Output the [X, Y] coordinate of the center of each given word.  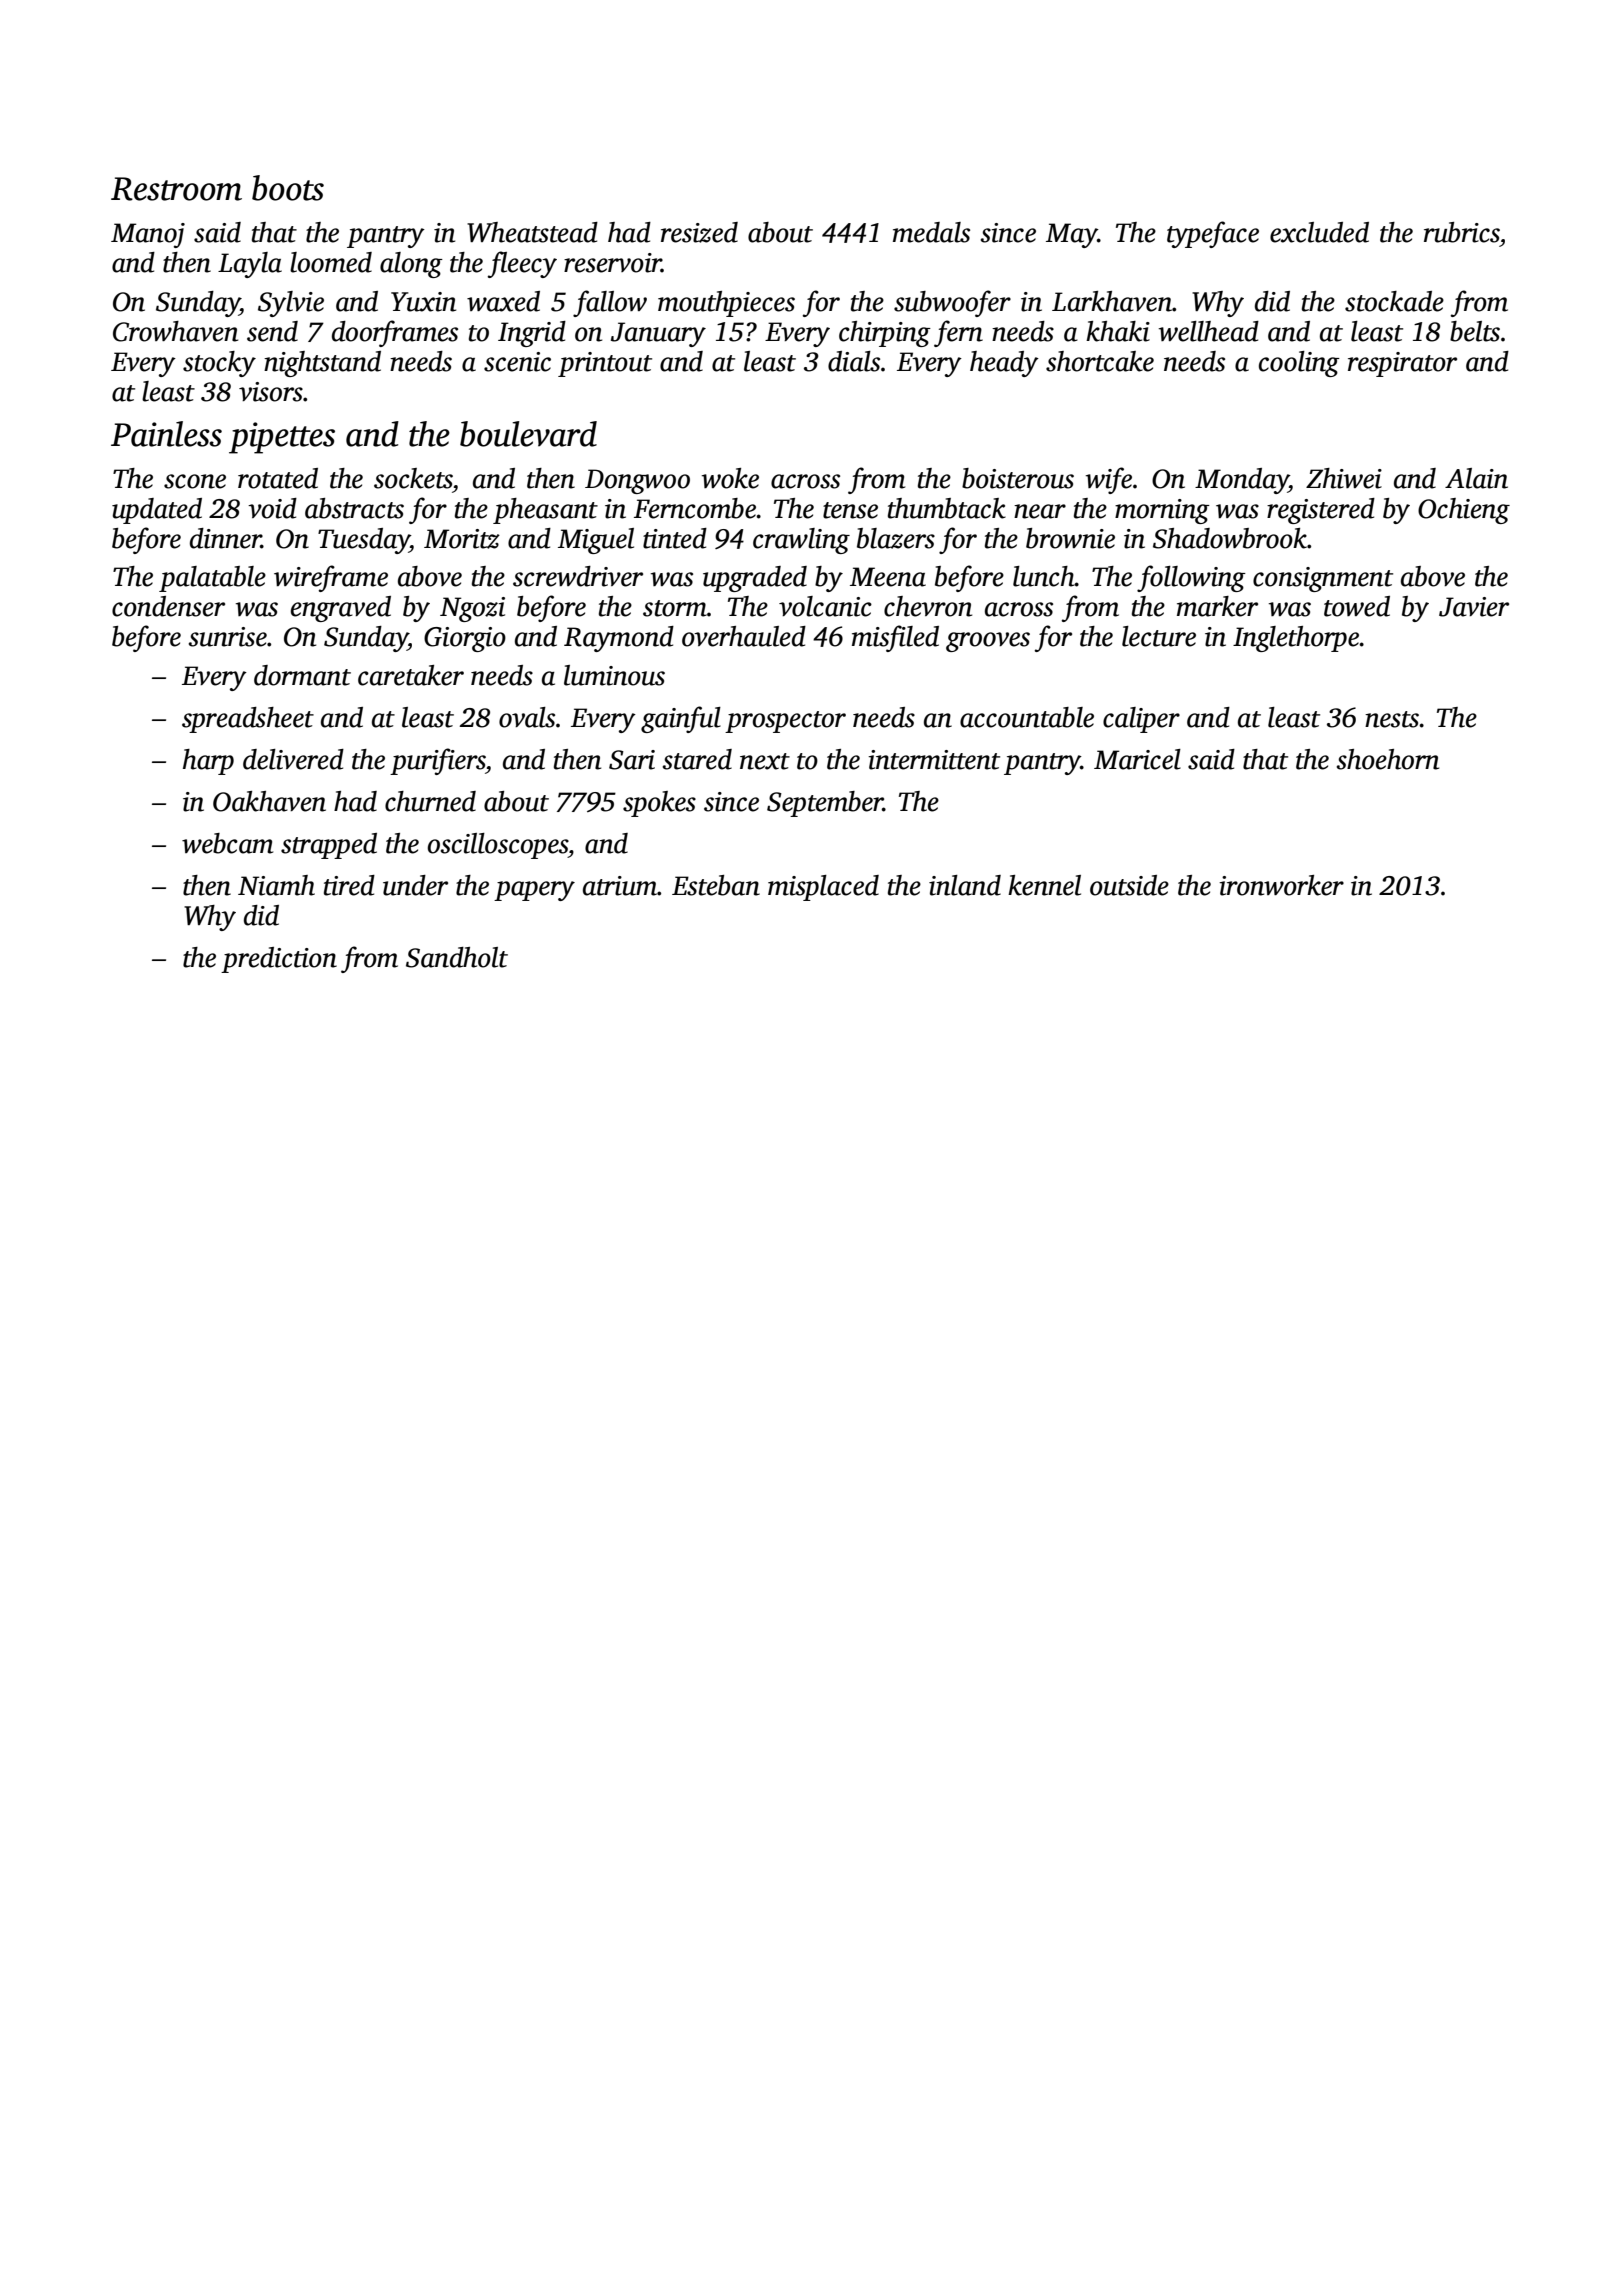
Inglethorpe [1296, 639]
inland [965, 885]
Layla [250, 265]
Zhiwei [1344, 478]
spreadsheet [248, 720]
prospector [785, 722]
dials [854, 361]
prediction [279, 960]
